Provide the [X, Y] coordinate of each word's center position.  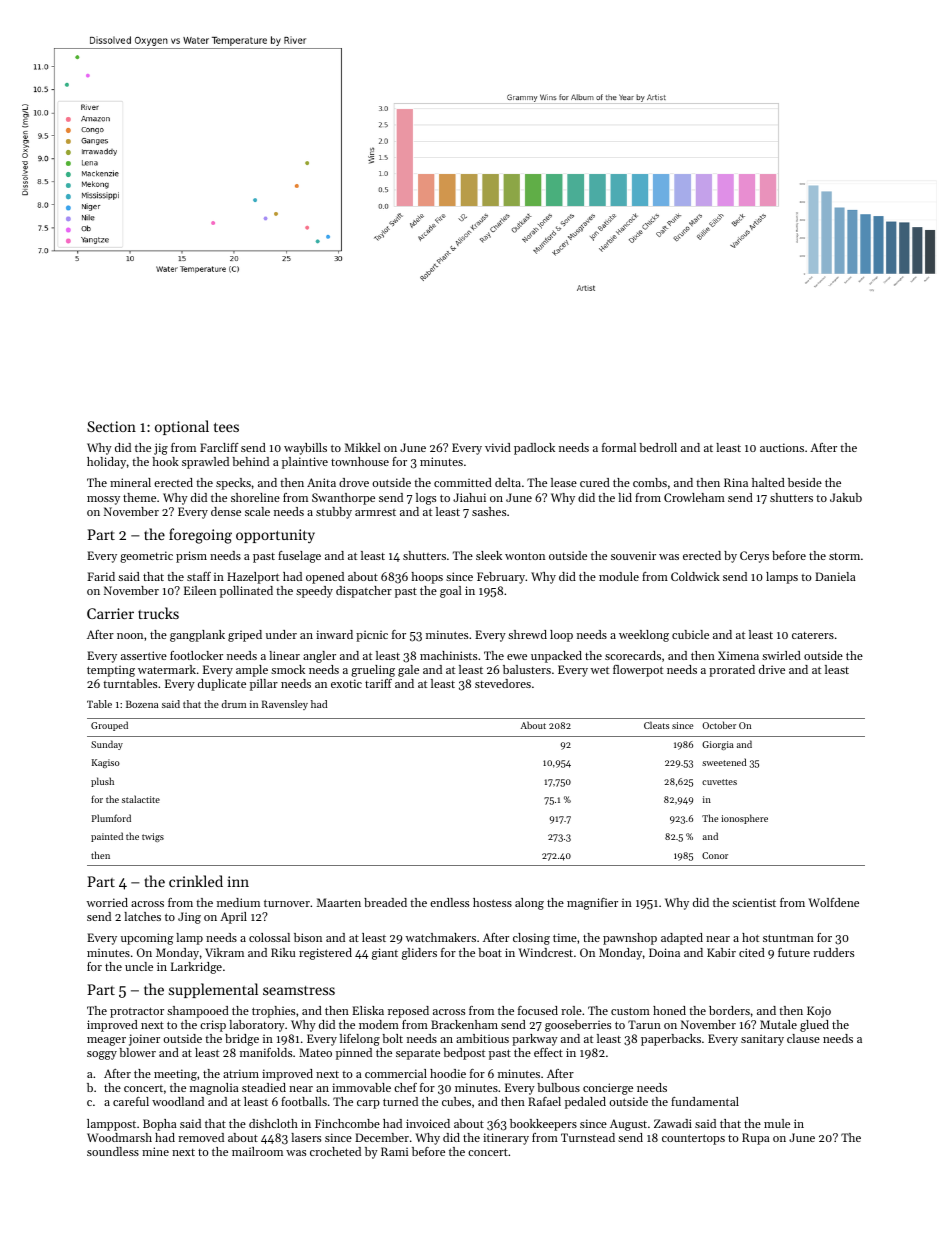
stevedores [503, 683]
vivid [498, 447]
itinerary [506, 1139]
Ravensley [285, 705]
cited [752, 952]
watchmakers [441, 937]
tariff [378, 683]
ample [252, 671]
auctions [782, 447]
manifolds [266, 1052]
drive [772, 669]
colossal [269, 937]
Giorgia [718, 745]
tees [226, 427]
